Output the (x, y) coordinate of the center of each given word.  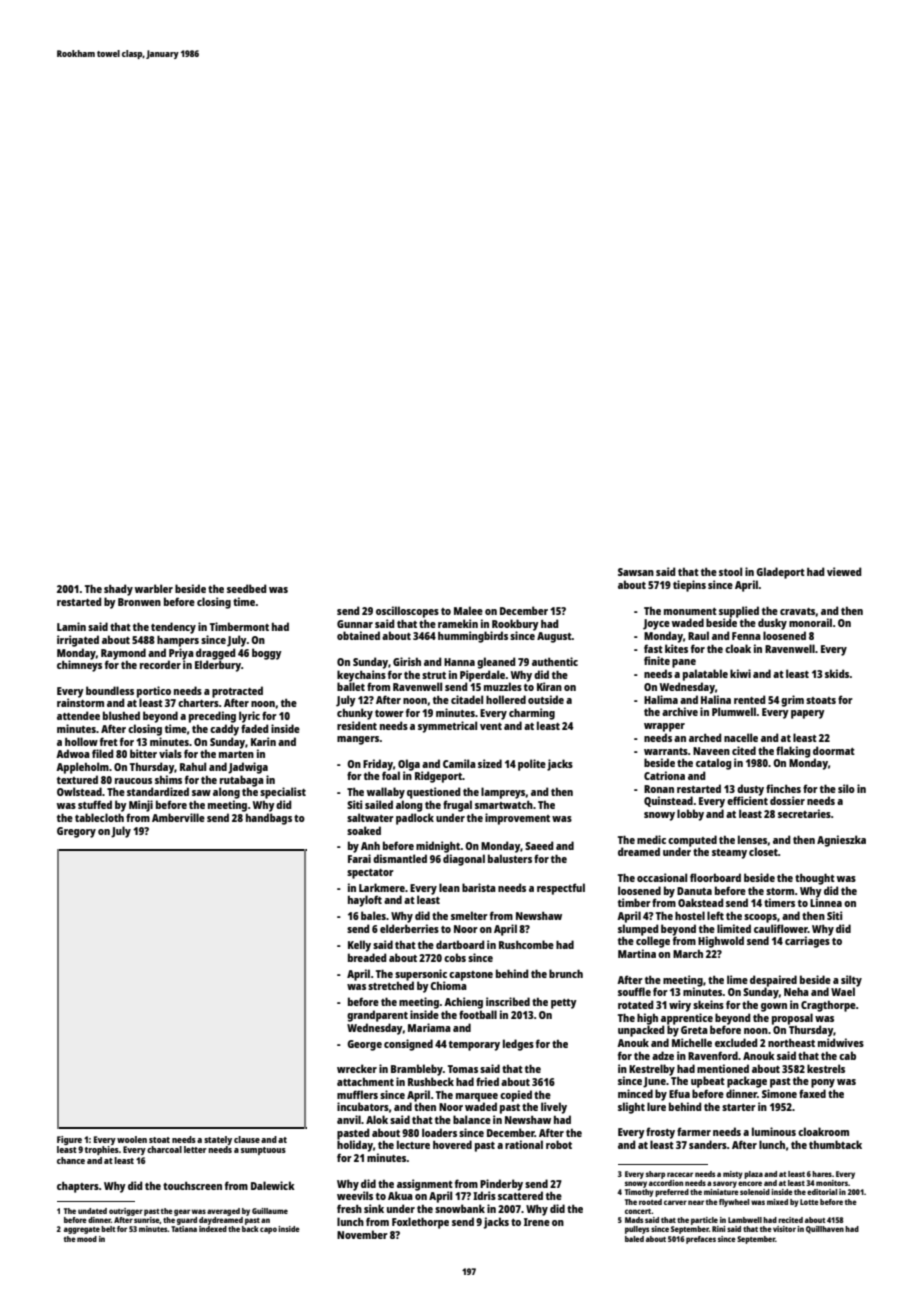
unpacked (641, 1031)
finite (657, 660)
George (364, 1045)
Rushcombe (526, 944)
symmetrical (447, 727)
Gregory (76, 832)
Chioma (448, 985)
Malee (468, 610)
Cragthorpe (828, 1006)
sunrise (147, 1220)
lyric (249, 717)
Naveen (711, 751)
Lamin (71, 626)
